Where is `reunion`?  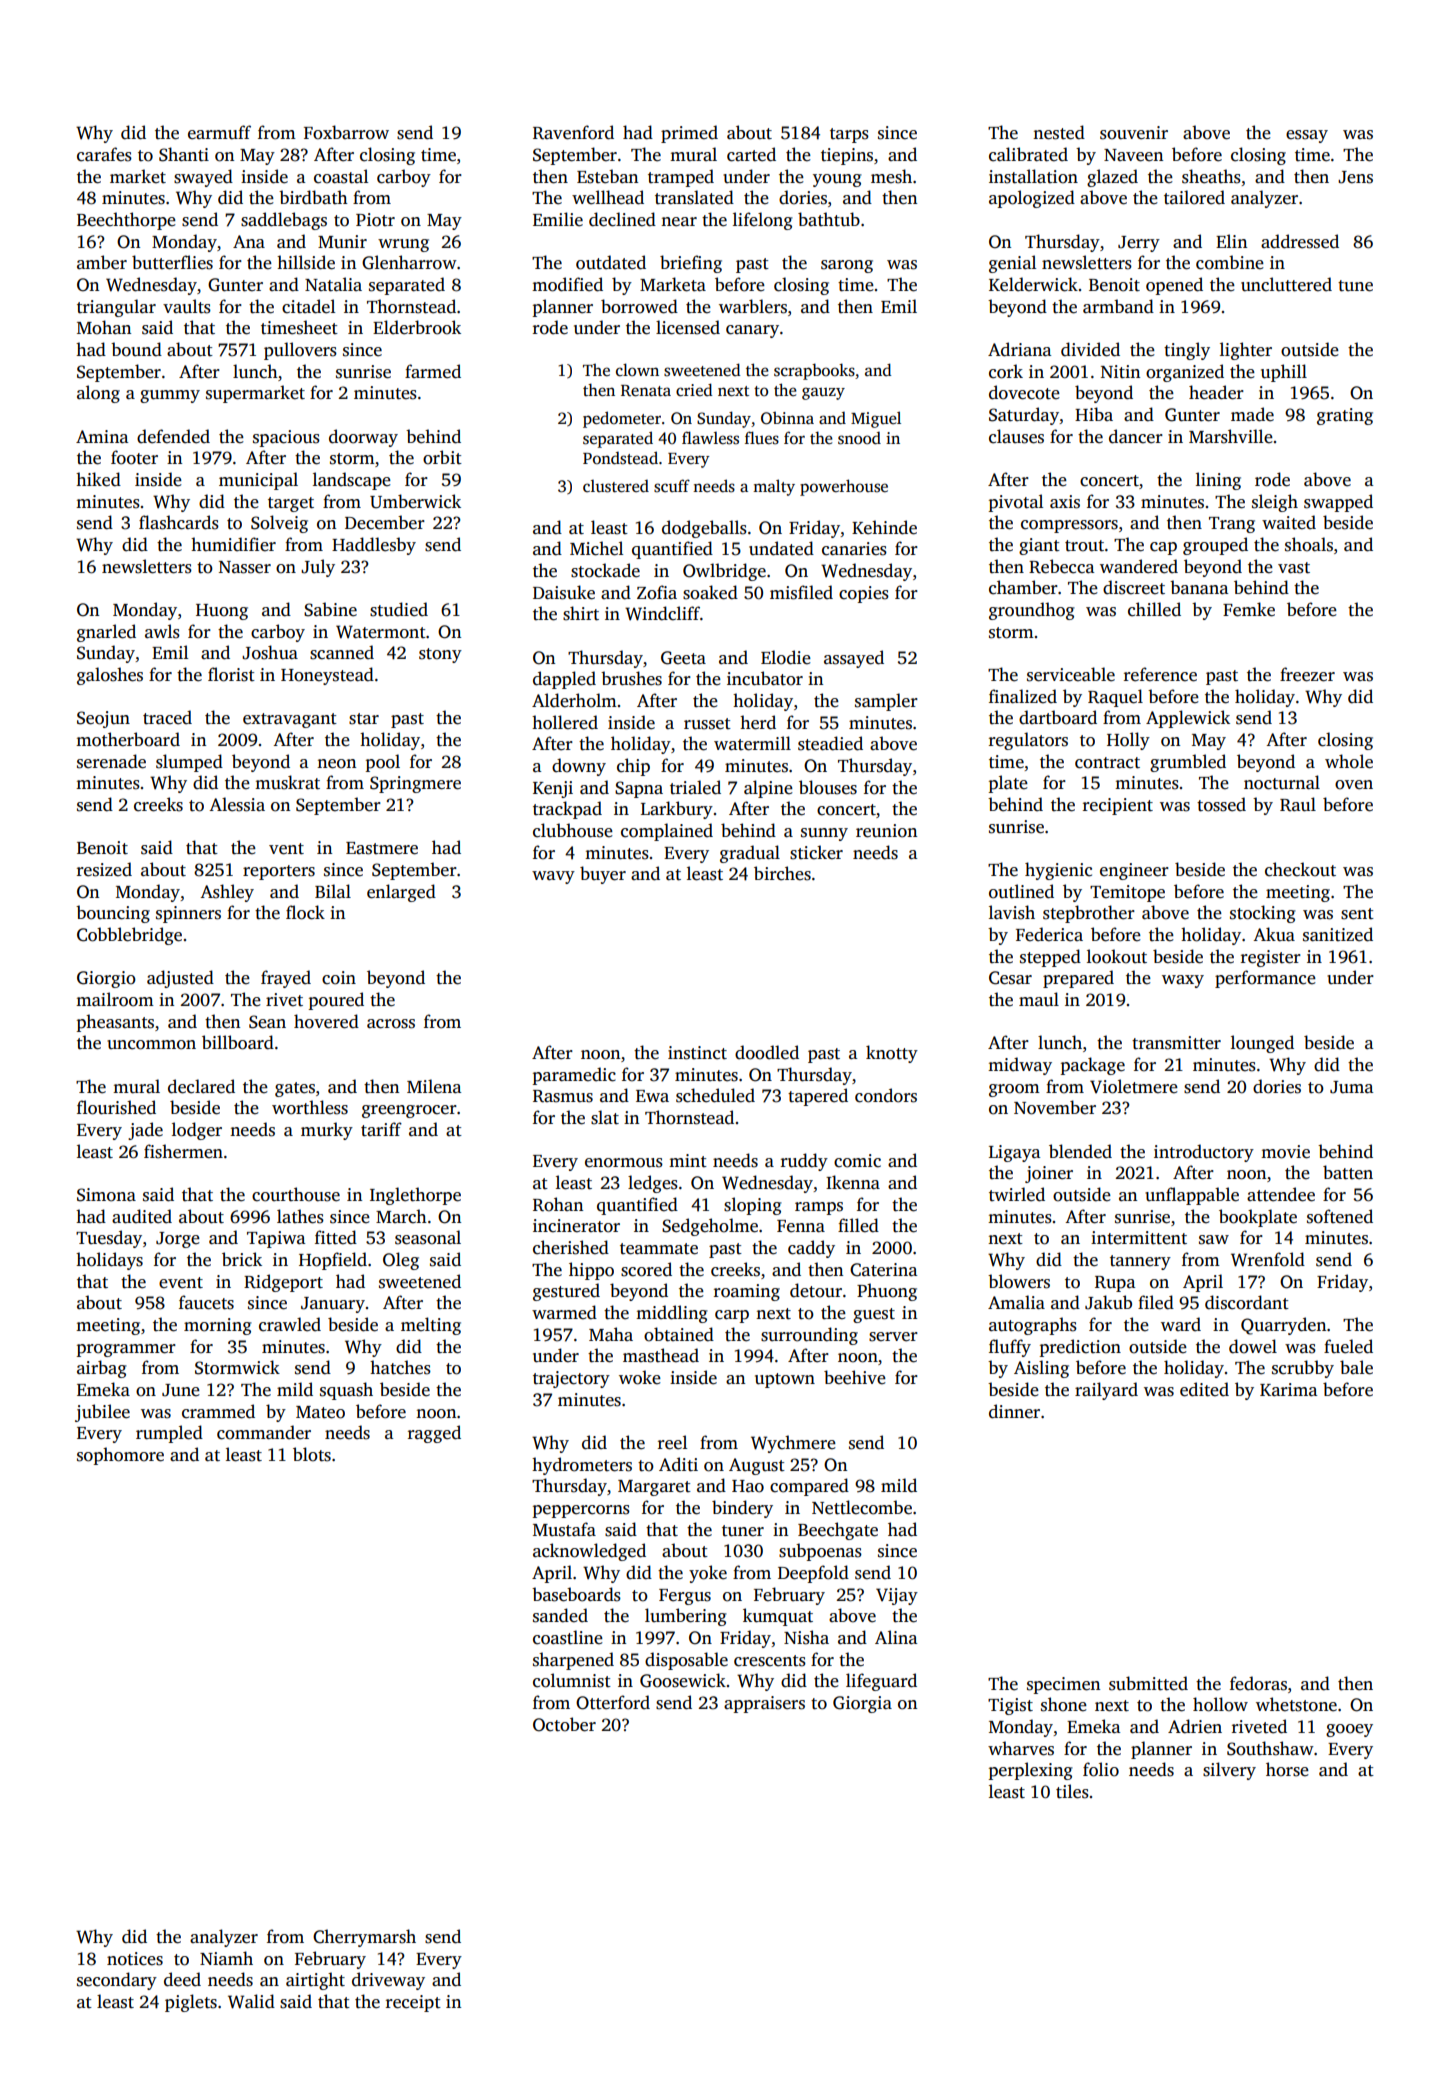
reunion is located at coordinates (886, 831).
